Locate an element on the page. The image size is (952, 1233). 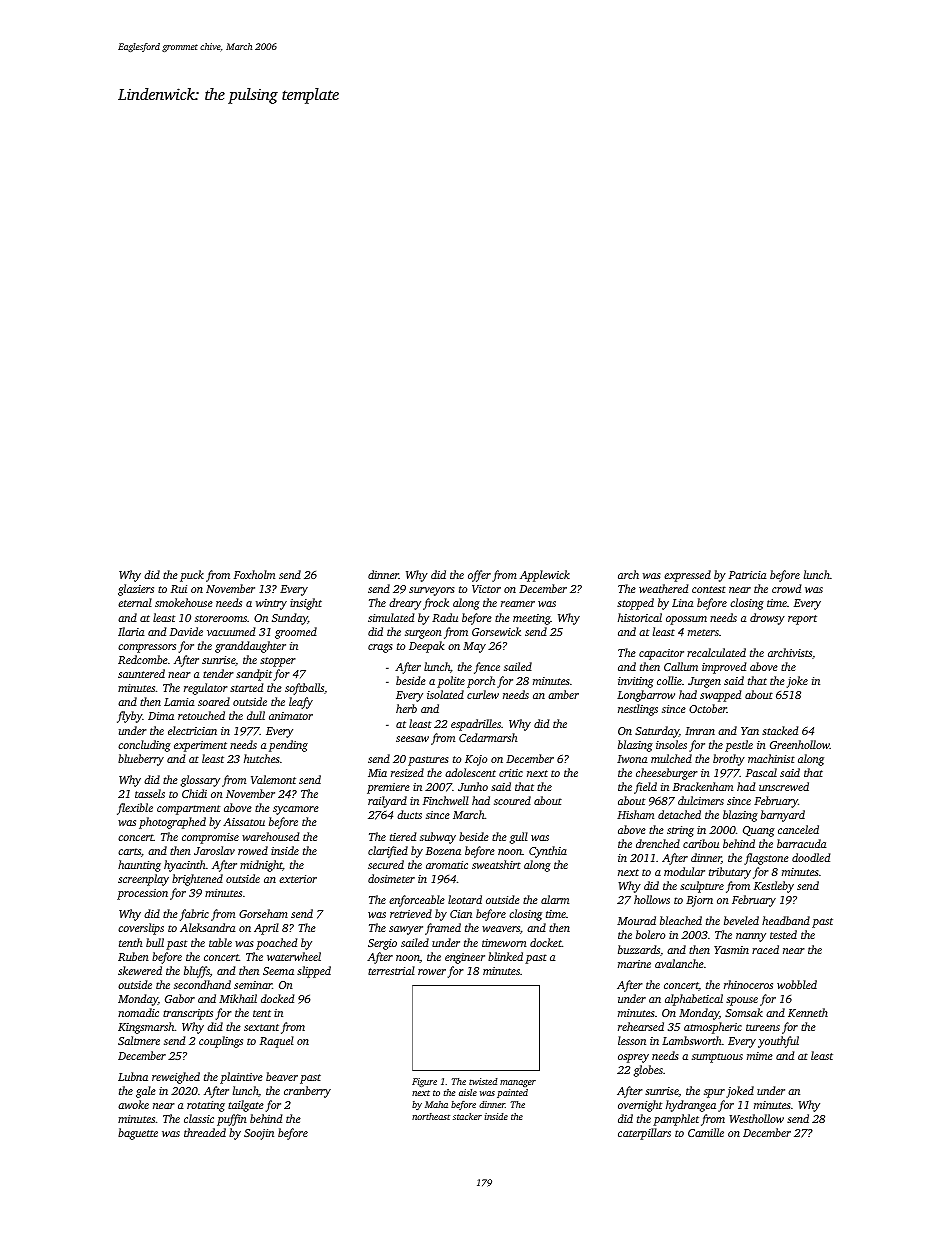
crags is located at coordinates (380, 648).
